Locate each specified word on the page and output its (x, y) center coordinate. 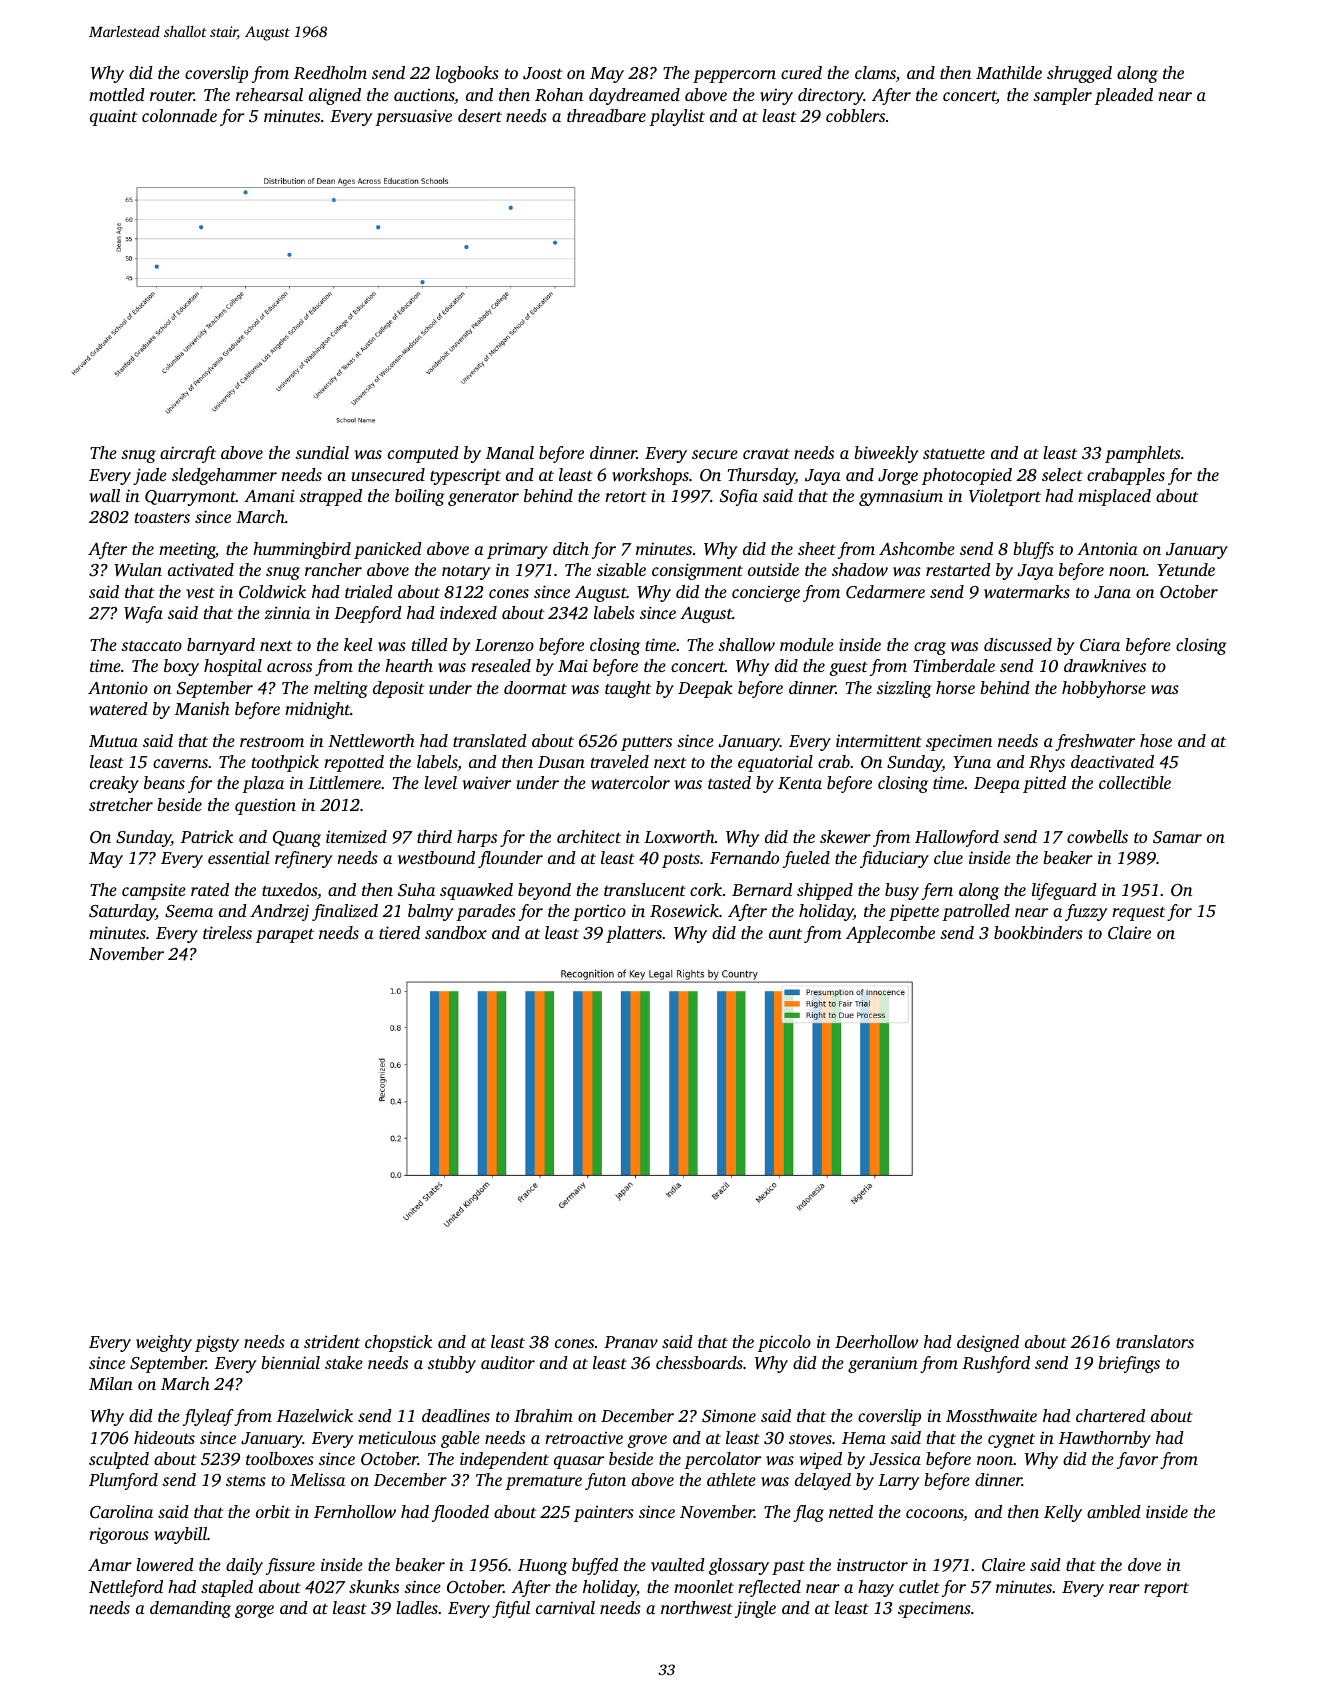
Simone (729, 1416)
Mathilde (1009, 72)
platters (634, 934)
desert (480, 115)
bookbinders (1038, 932)
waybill (180, 1535)
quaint (113, 117)
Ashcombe (917, 548)
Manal (510, 452)
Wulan (138, 570)
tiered (399, 932)
